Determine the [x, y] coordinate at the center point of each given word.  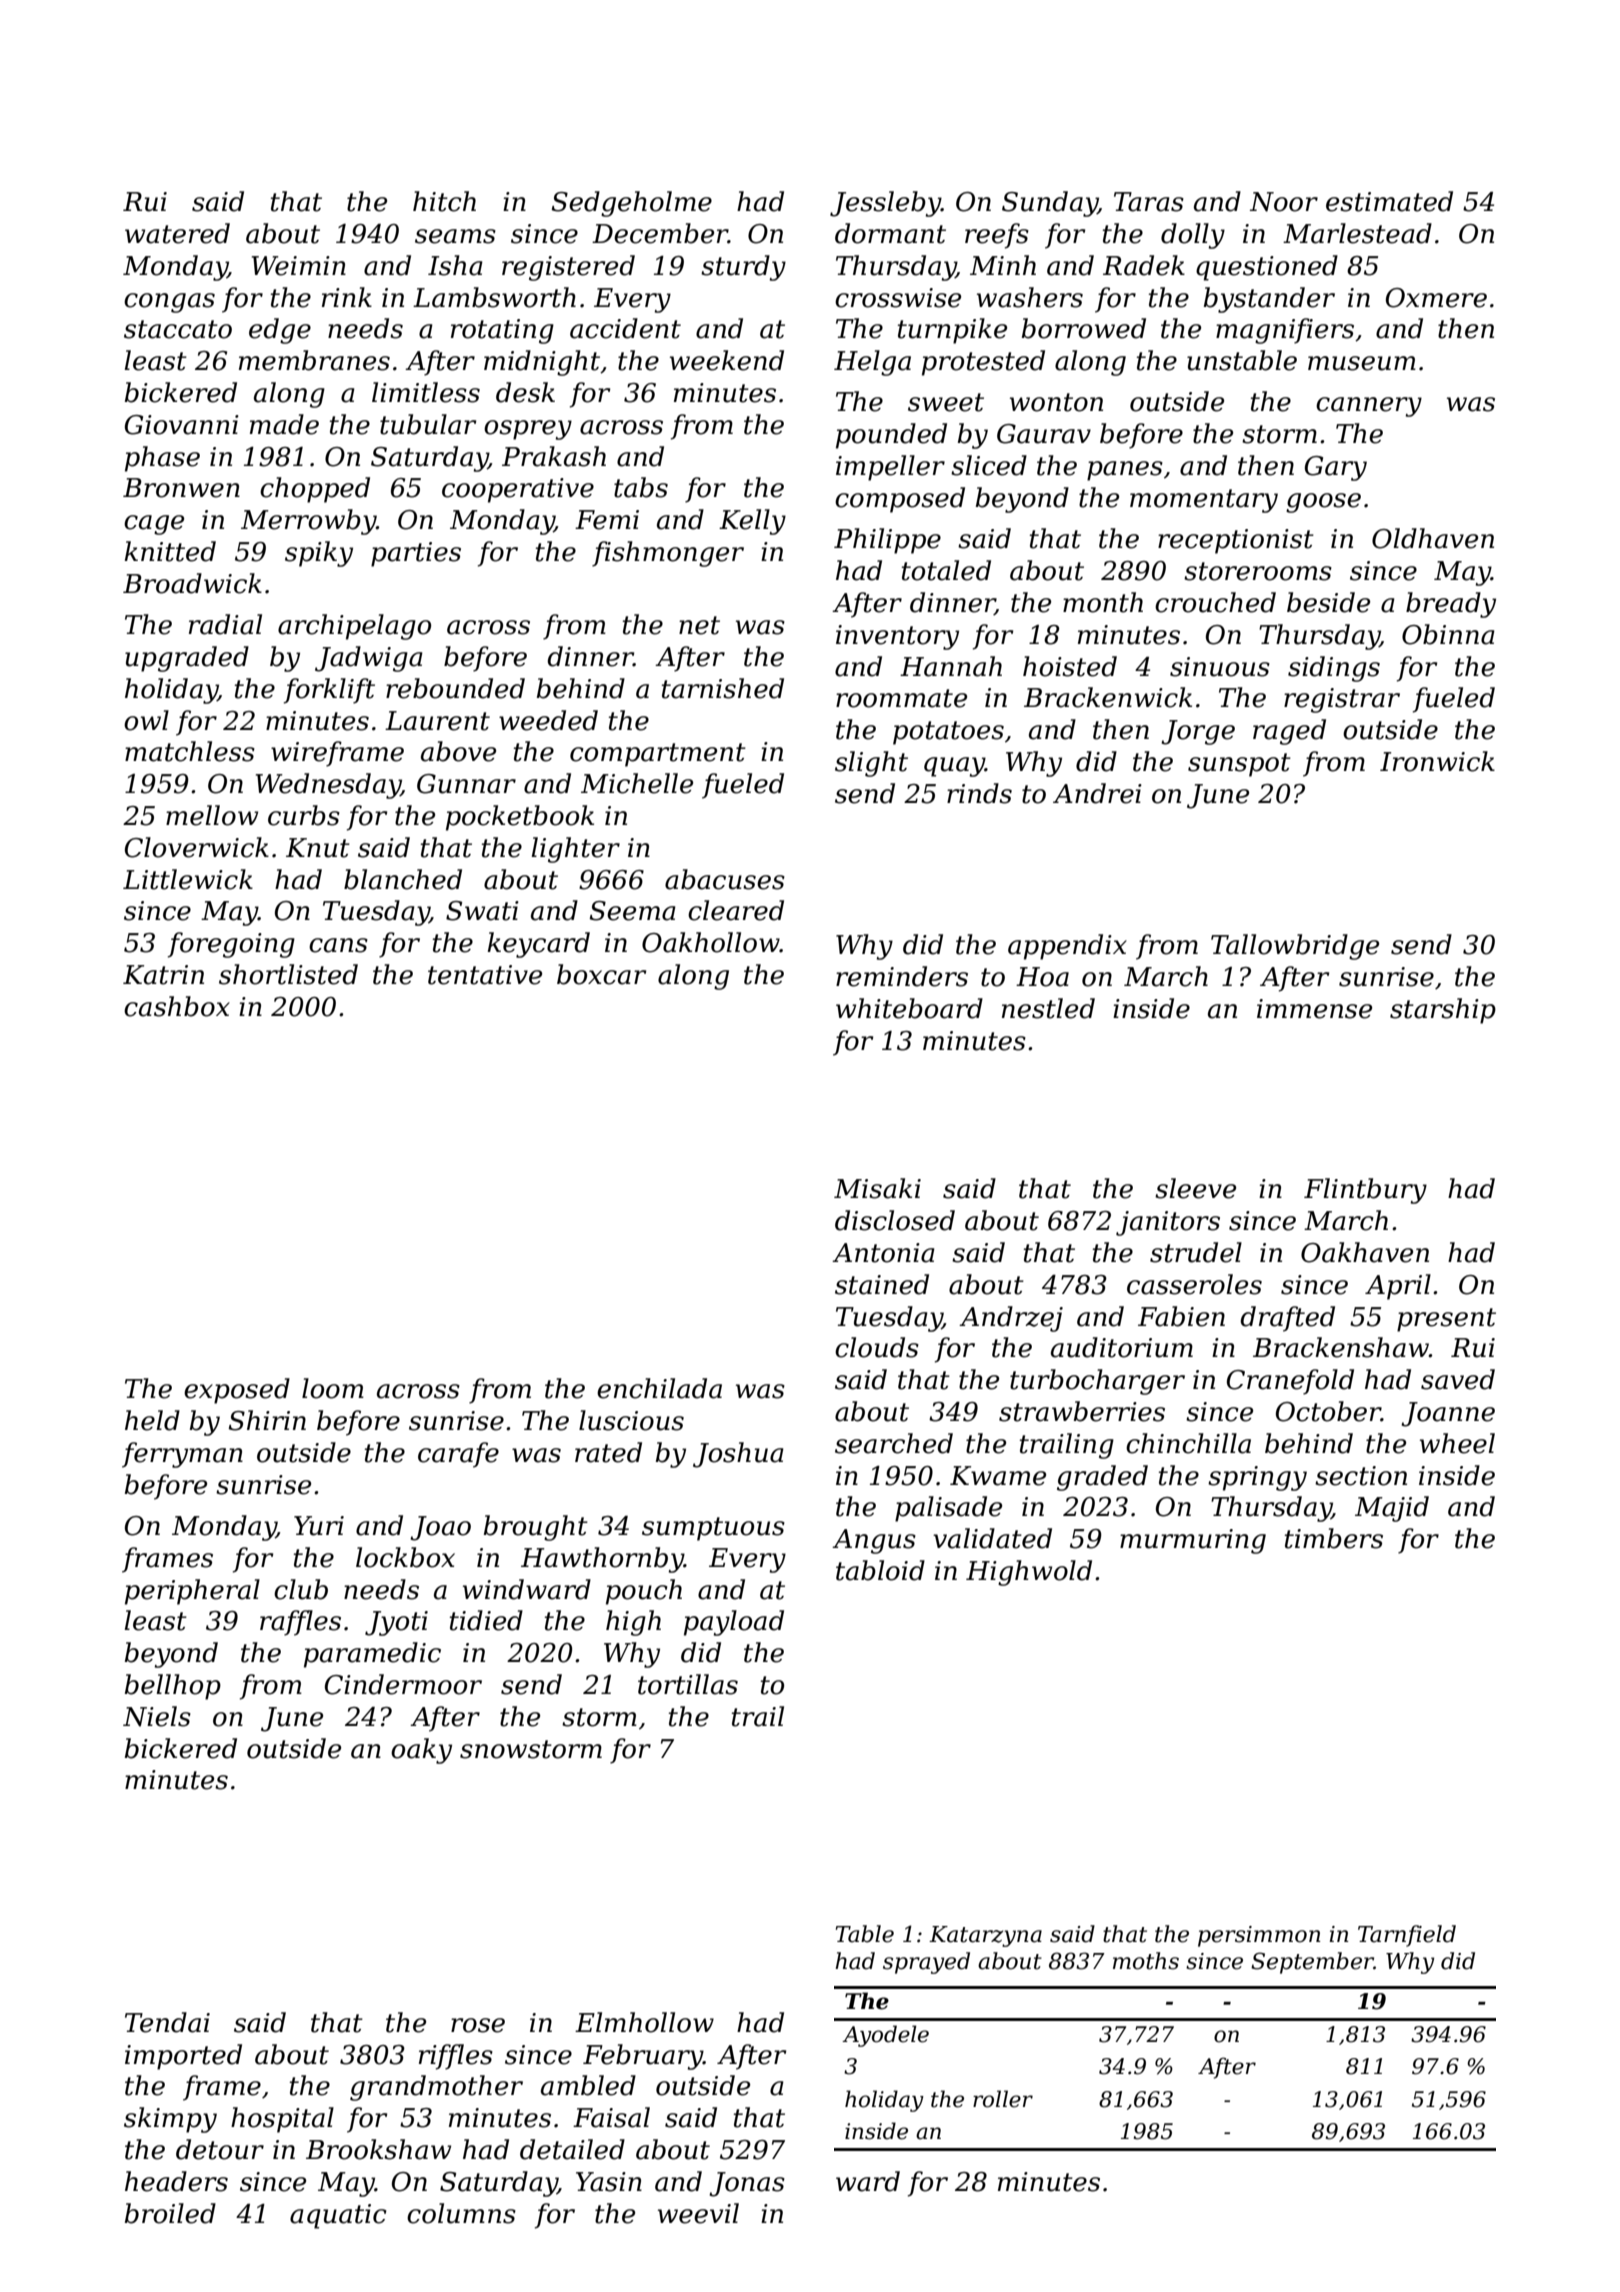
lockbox [405, 1557]
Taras [1149, 202]
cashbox [177, 1006]
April [1398, 1287]
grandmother [436, 2088]
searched [894, 1443]
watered [177, 233]
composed [900, 500]
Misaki [877, 1188]
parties [416, 554]
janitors [1168, 1223]
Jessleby [885, 204]
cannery [1369, 407]
